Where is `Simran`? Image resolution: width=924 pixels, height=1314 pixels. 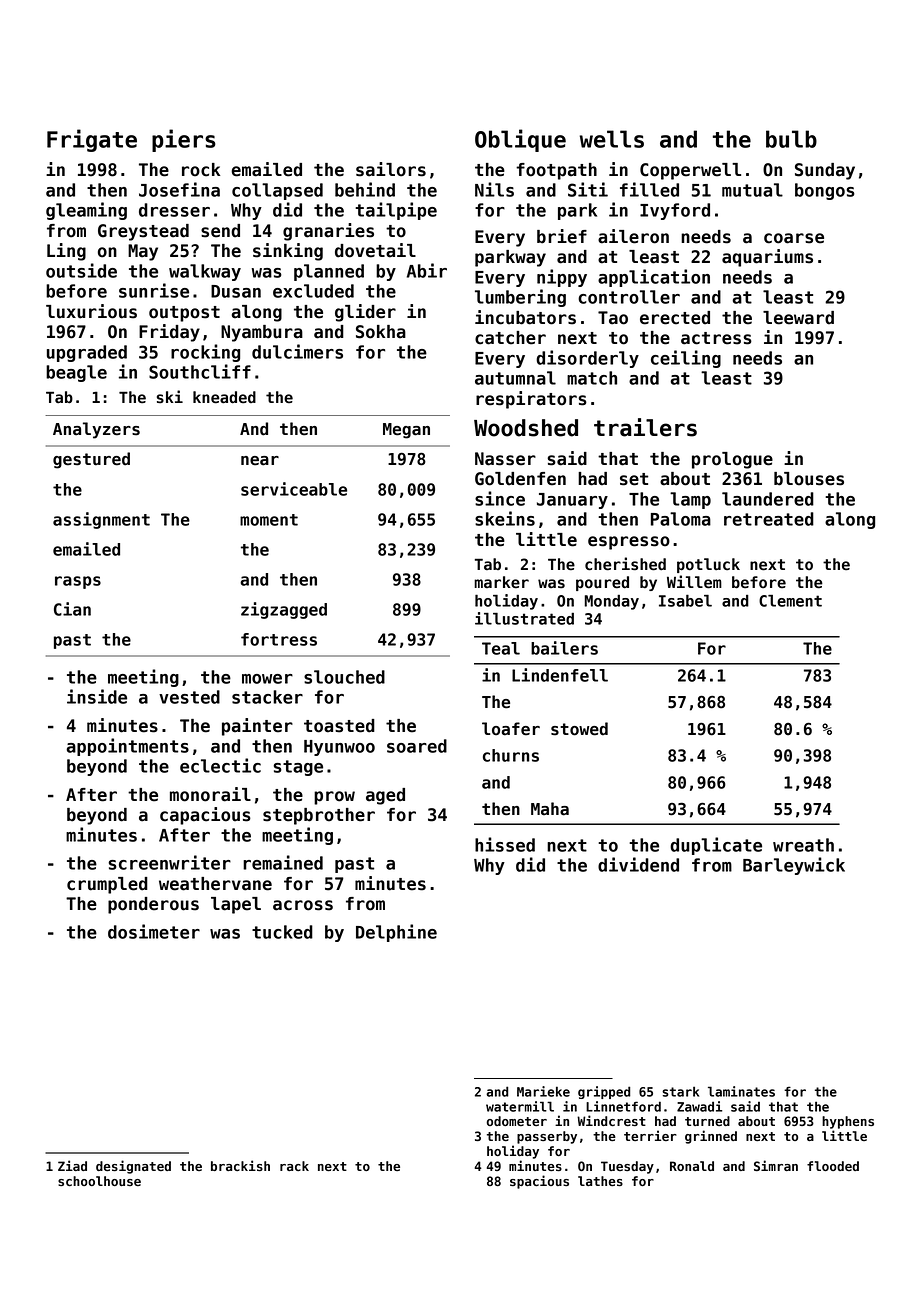
Simran is located at coordinates (776, 1165).
